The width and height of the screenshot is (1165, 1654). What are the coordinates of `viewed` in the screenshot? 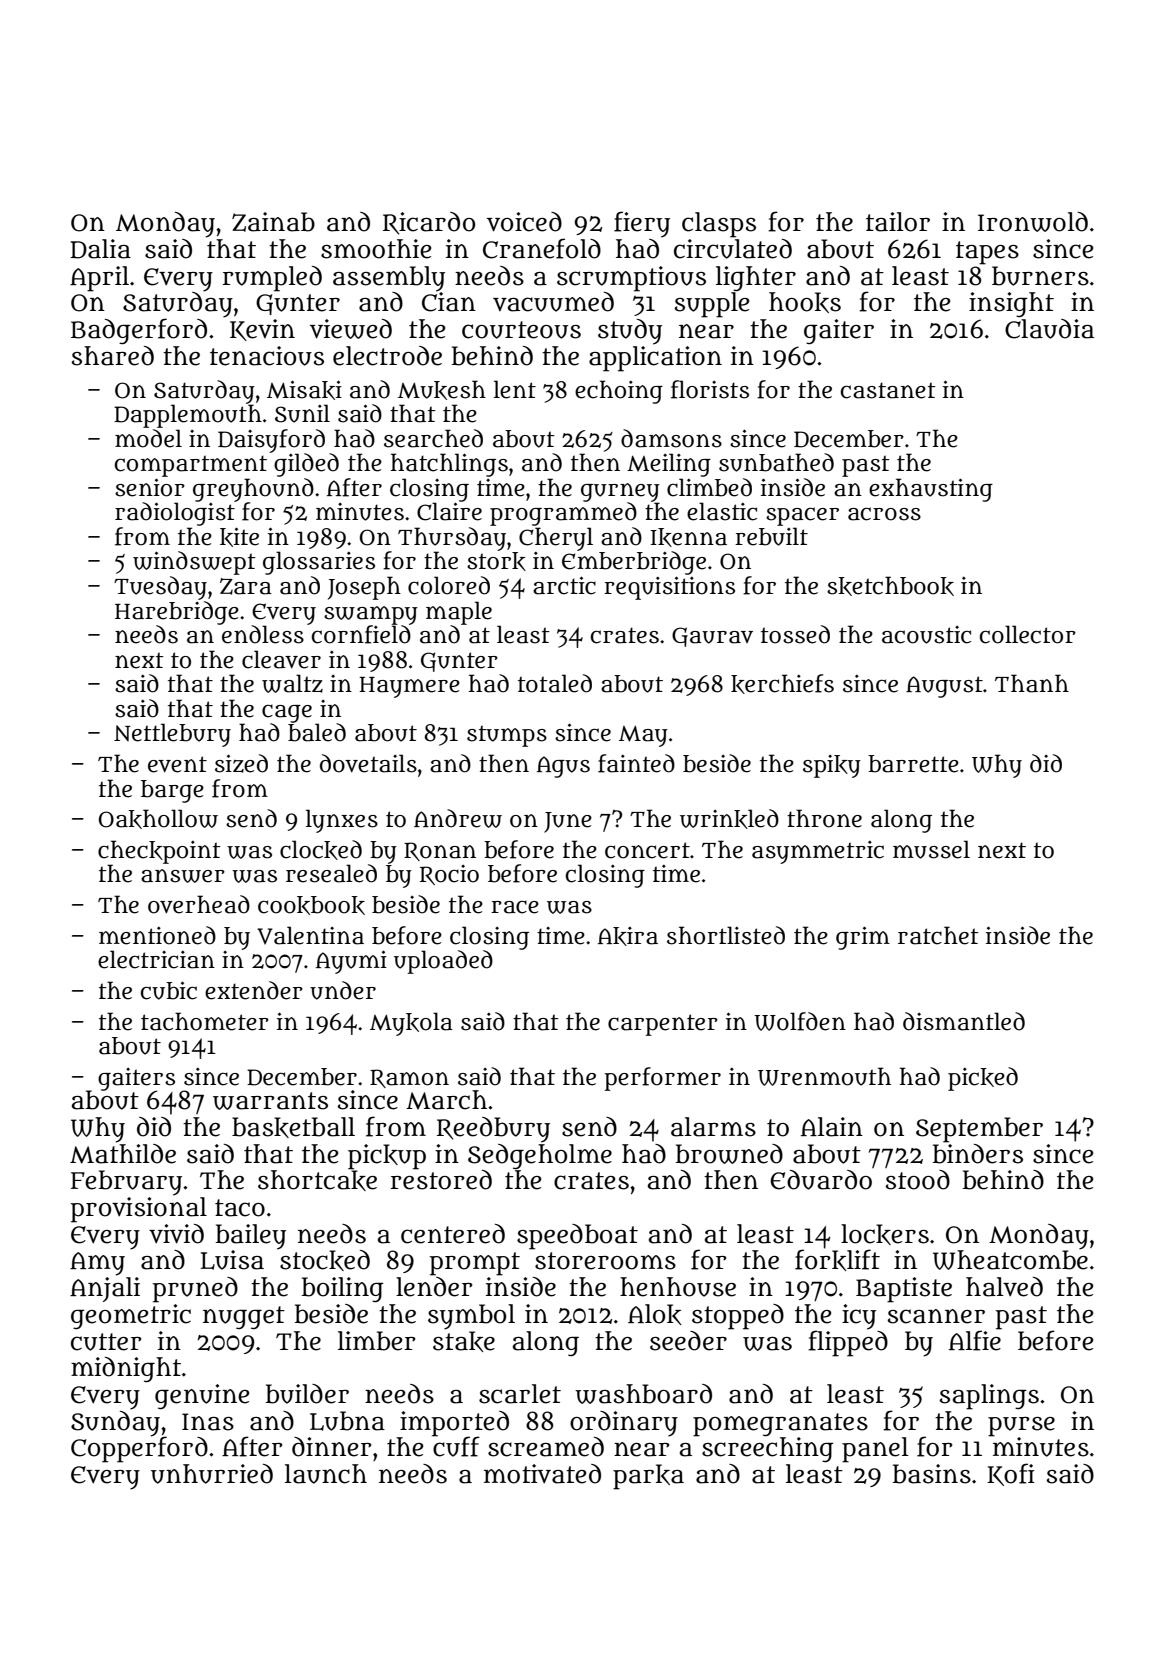 It's located at (351, 329).
